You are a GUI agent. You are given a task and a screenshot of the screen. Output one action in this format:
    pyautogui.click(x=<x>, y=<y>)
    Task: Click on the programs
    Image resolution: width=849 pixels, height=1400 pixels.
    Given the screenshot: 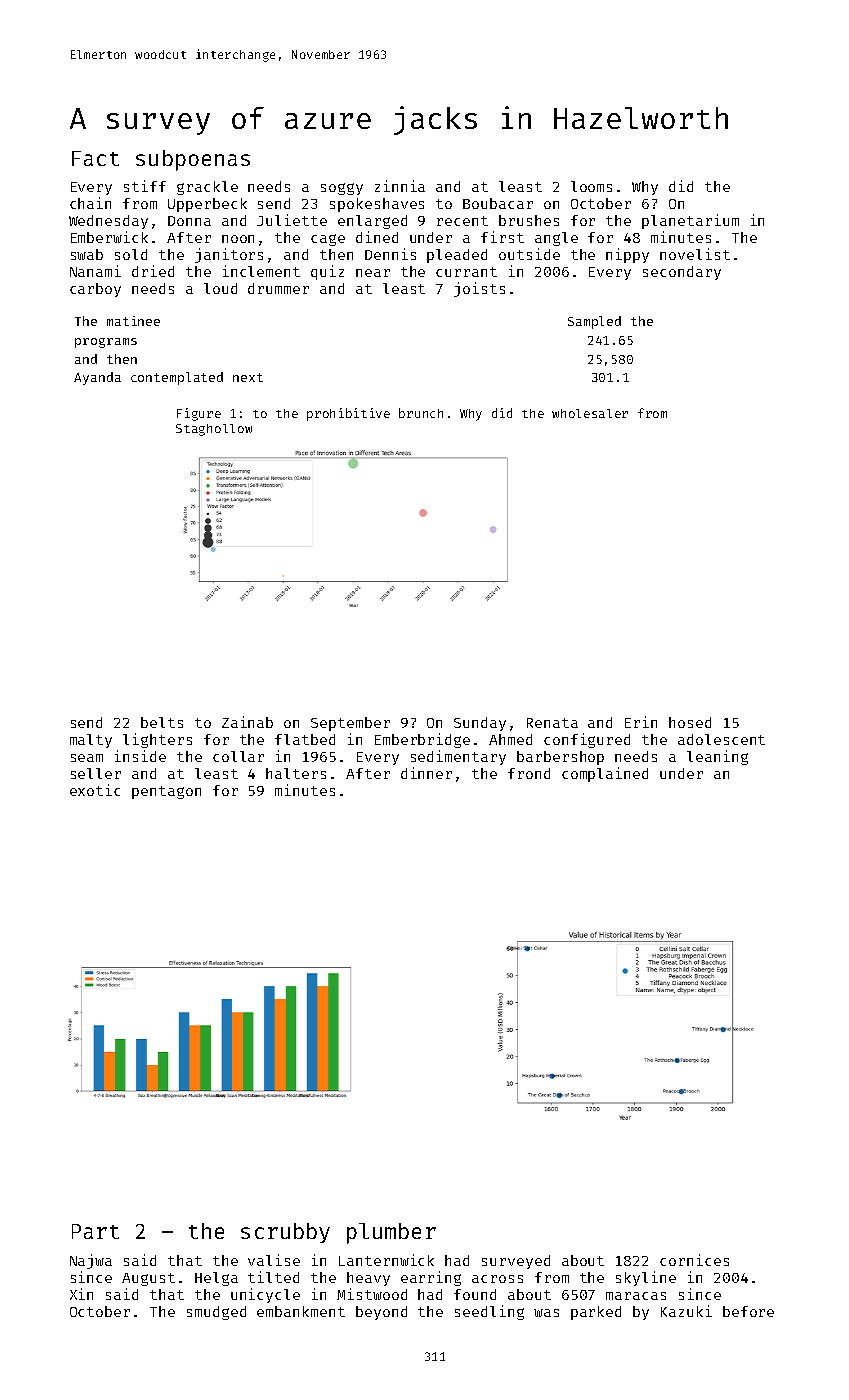 What is the action you would take?
    pyautogui.click(x=106, y=343)
